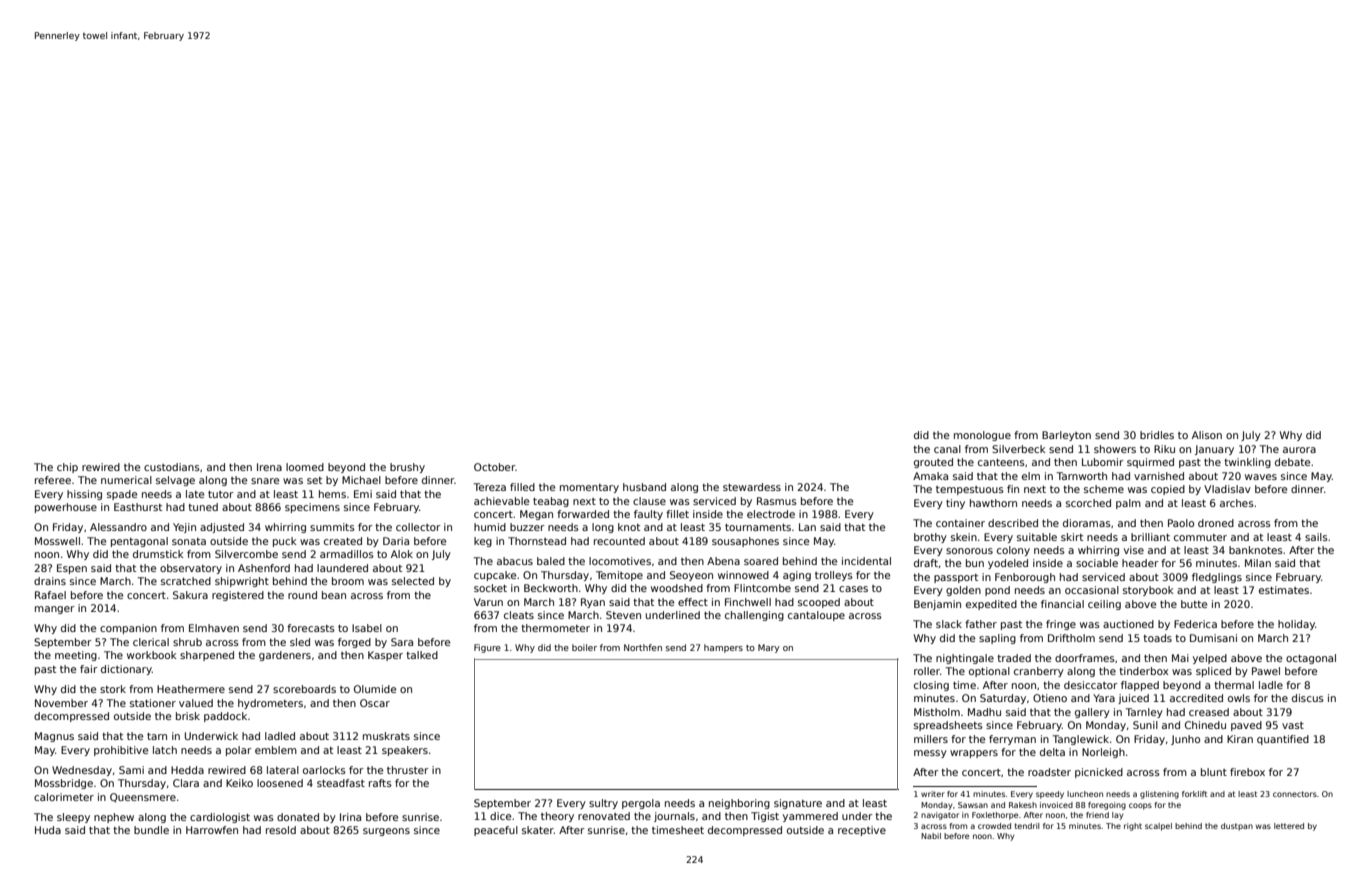 This screenshot has height=887, width=1372. Describe the element at coordinates (982, 436) in the screenshot. I see `monologue` at that location.
